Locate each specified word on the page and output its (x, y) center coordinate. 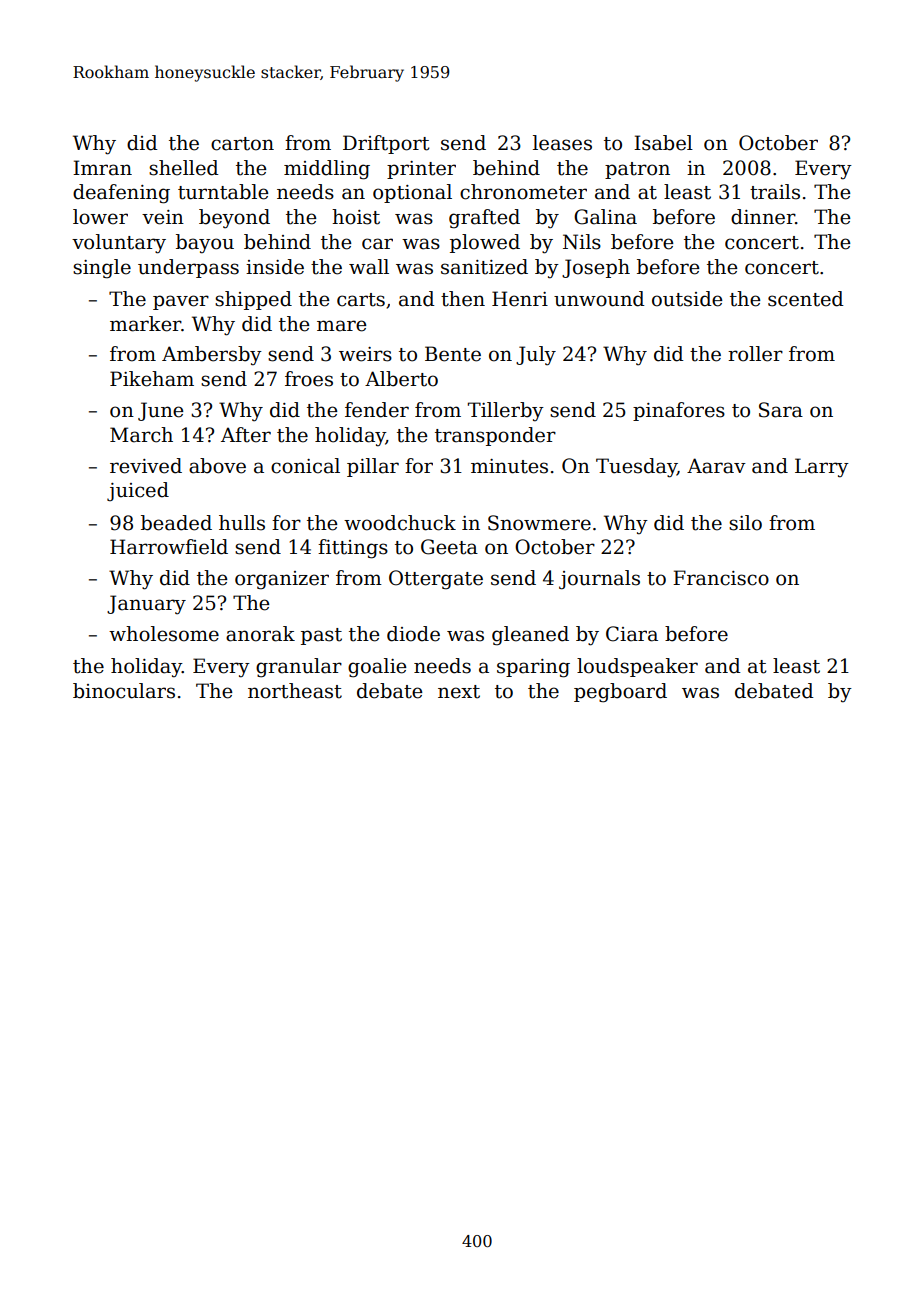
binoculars (124, 691)
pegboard (620, 693)
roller (755, 354)
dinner (763, 217)
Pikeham (152, 379)
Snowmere (539, 523)
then (463, 299)
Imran (102, 168)
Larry (822, 468)
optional (412, 193)
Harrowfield (169, 547)
